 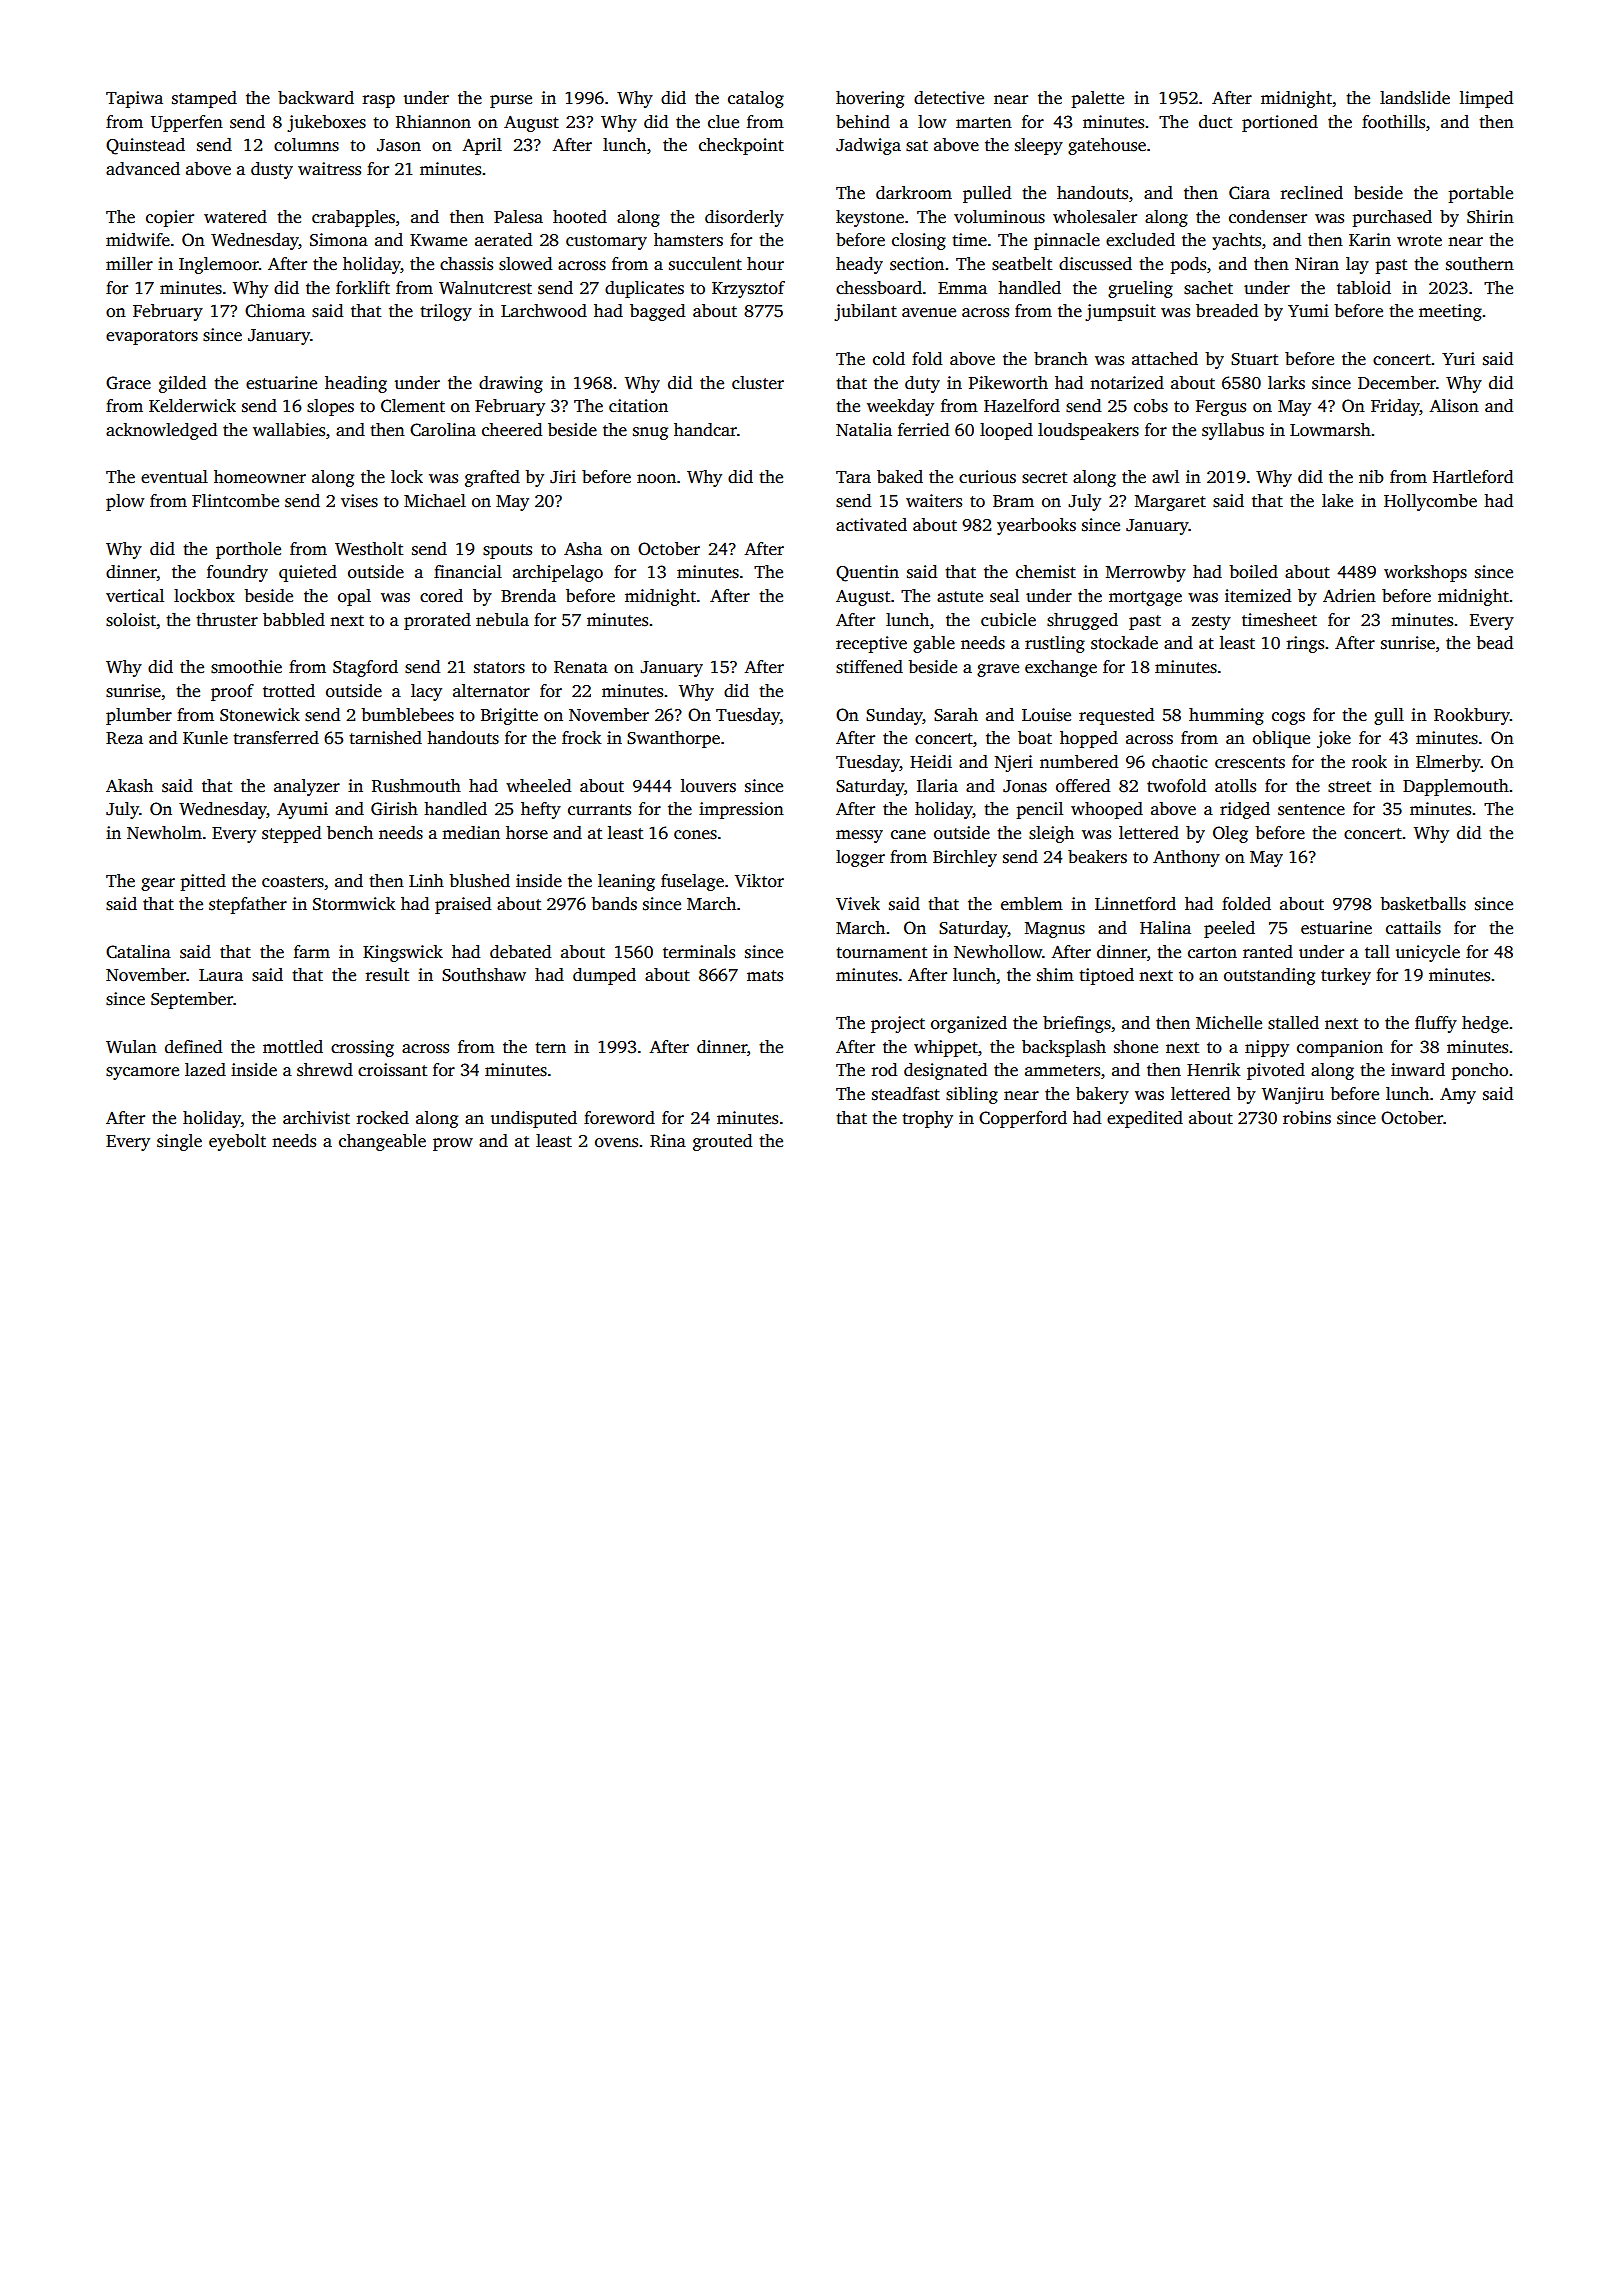 What do you see at coordinates (858, 904) in the screenshot?
I see `Vivek` at bounding box center [858, 904].
